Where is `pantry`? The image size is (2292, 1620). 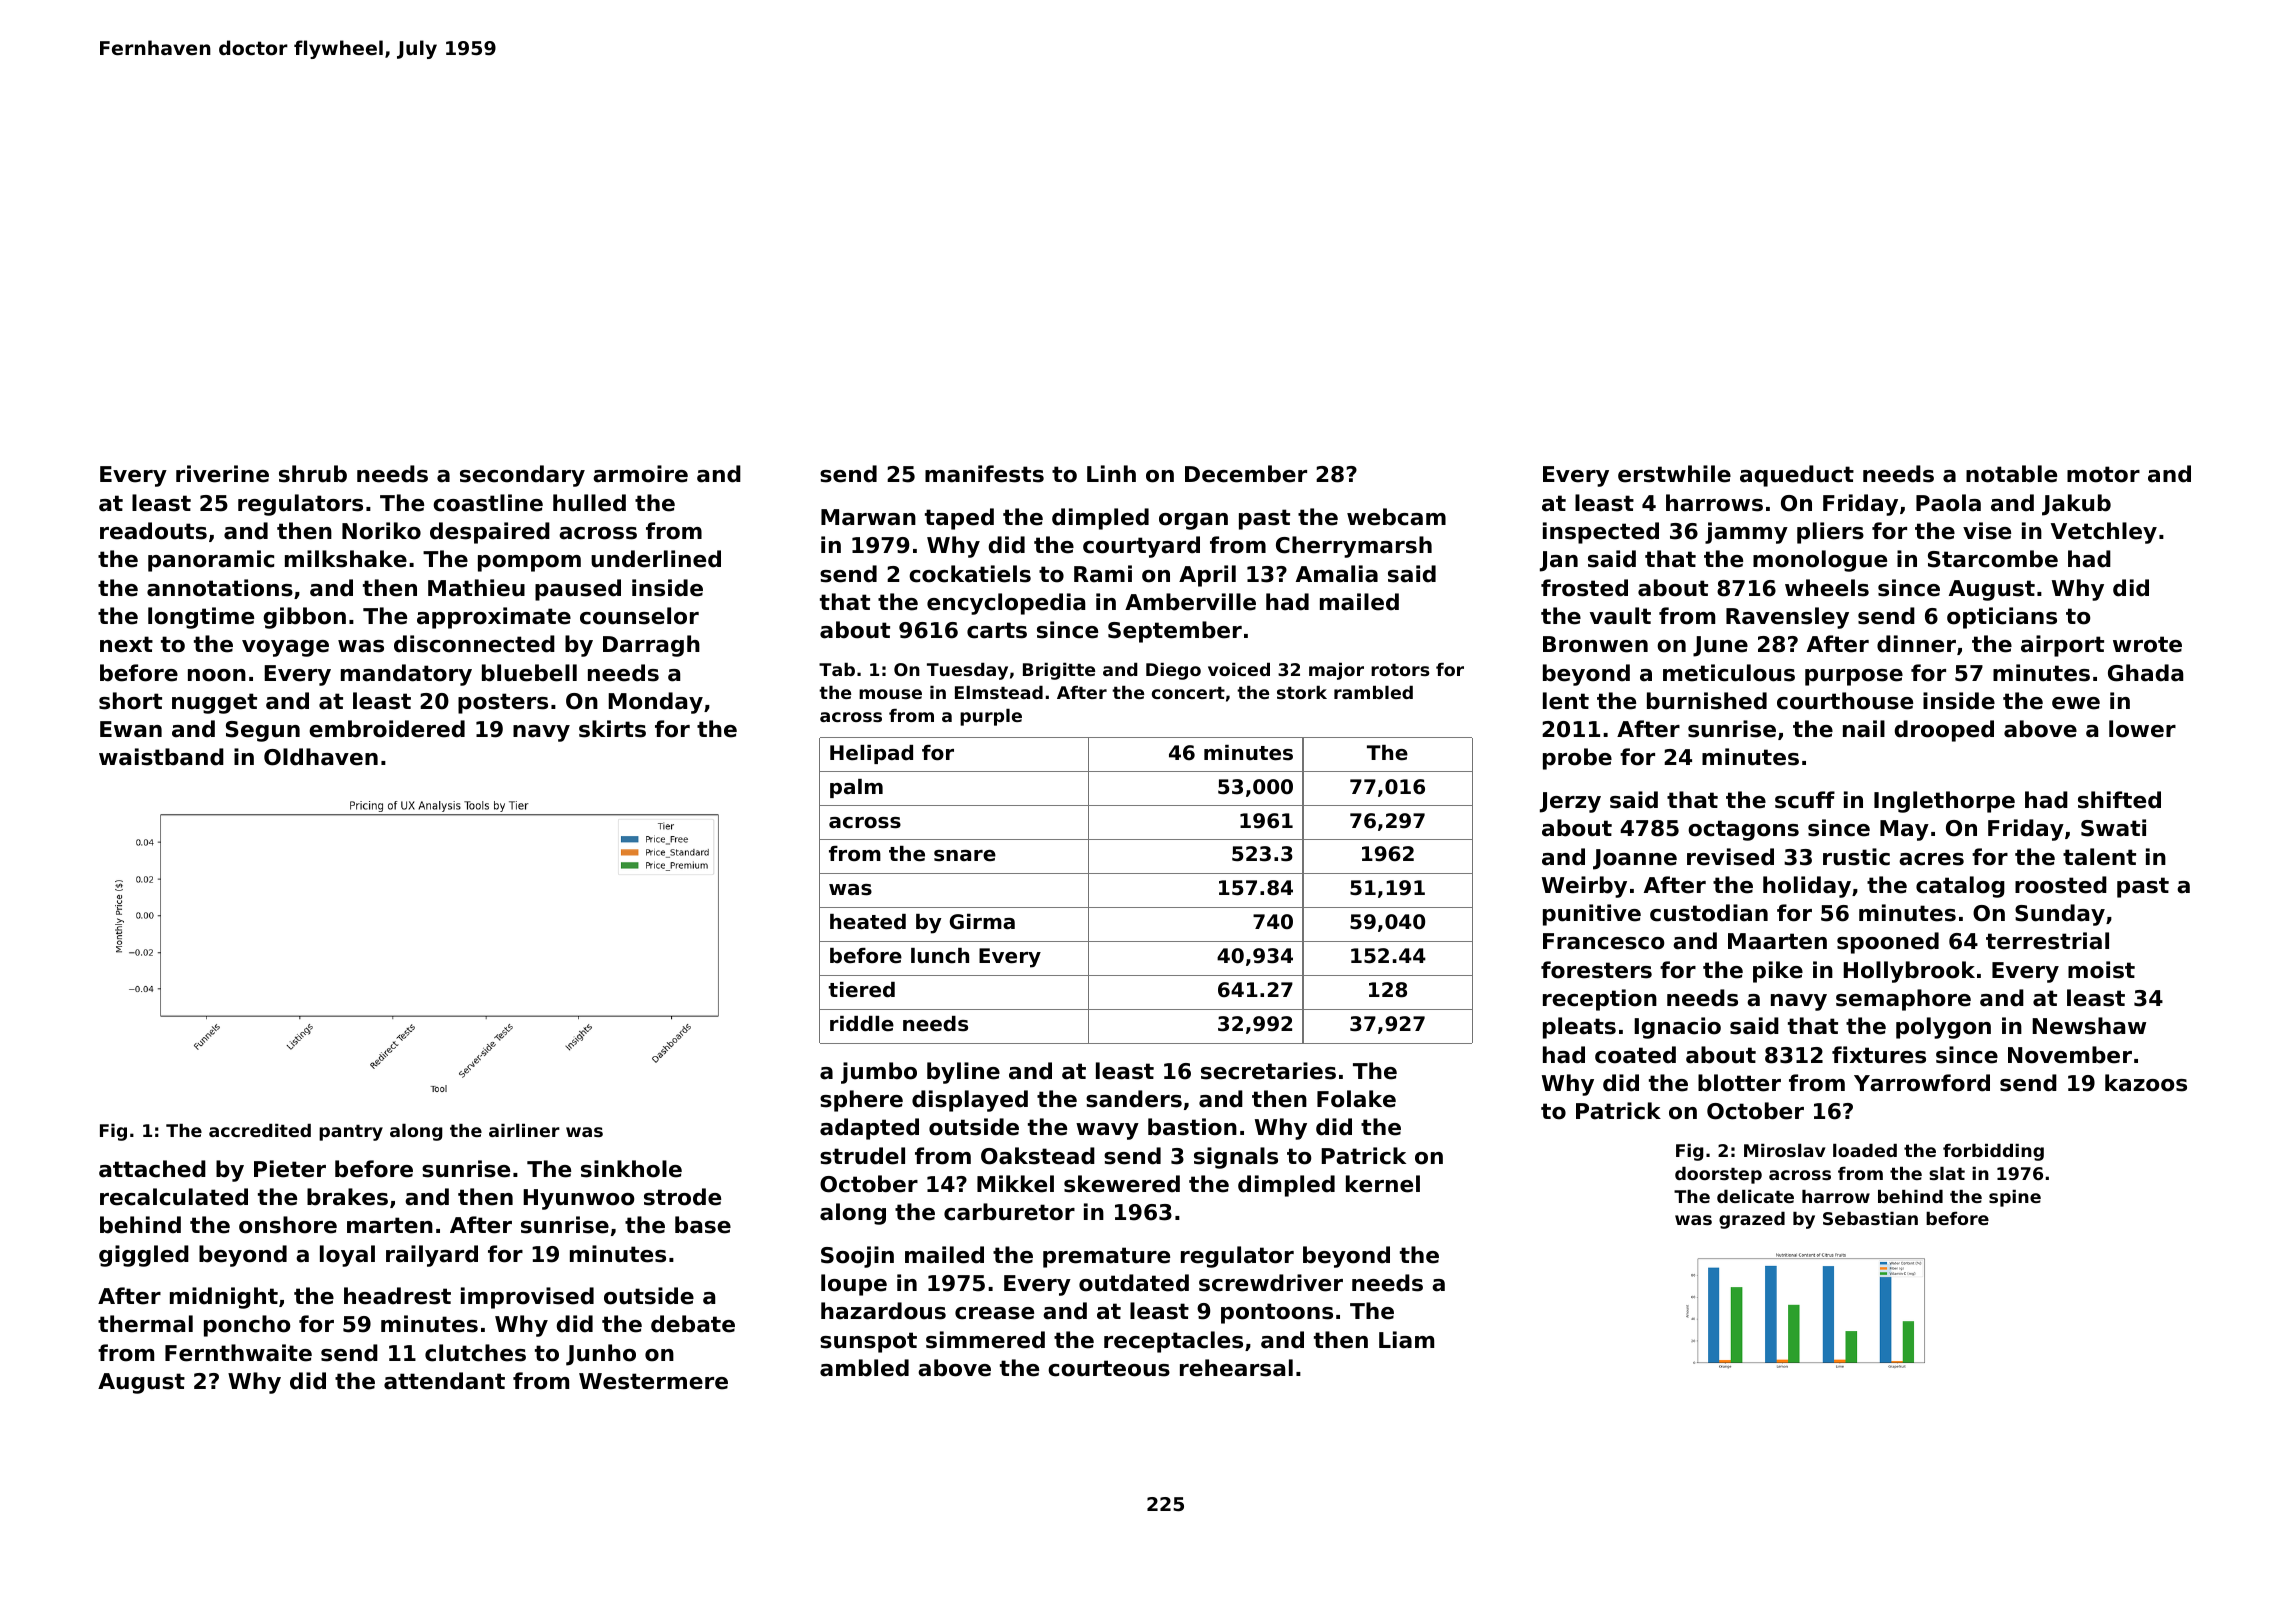 pantry is located at coordinates (351, 1133).
